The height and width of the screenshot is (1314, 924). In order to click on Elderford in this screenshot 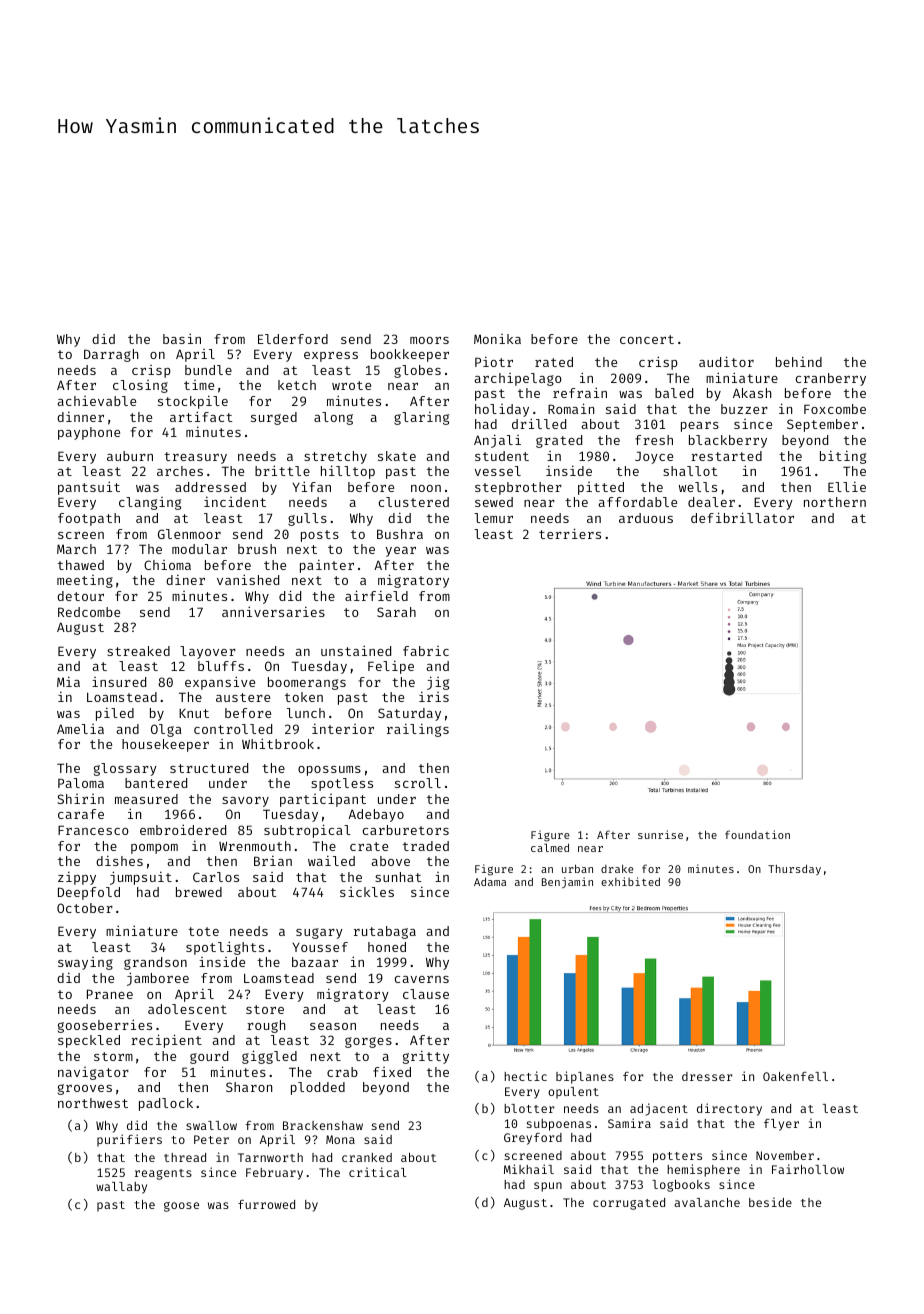, I will do `click(293, 339)`.
